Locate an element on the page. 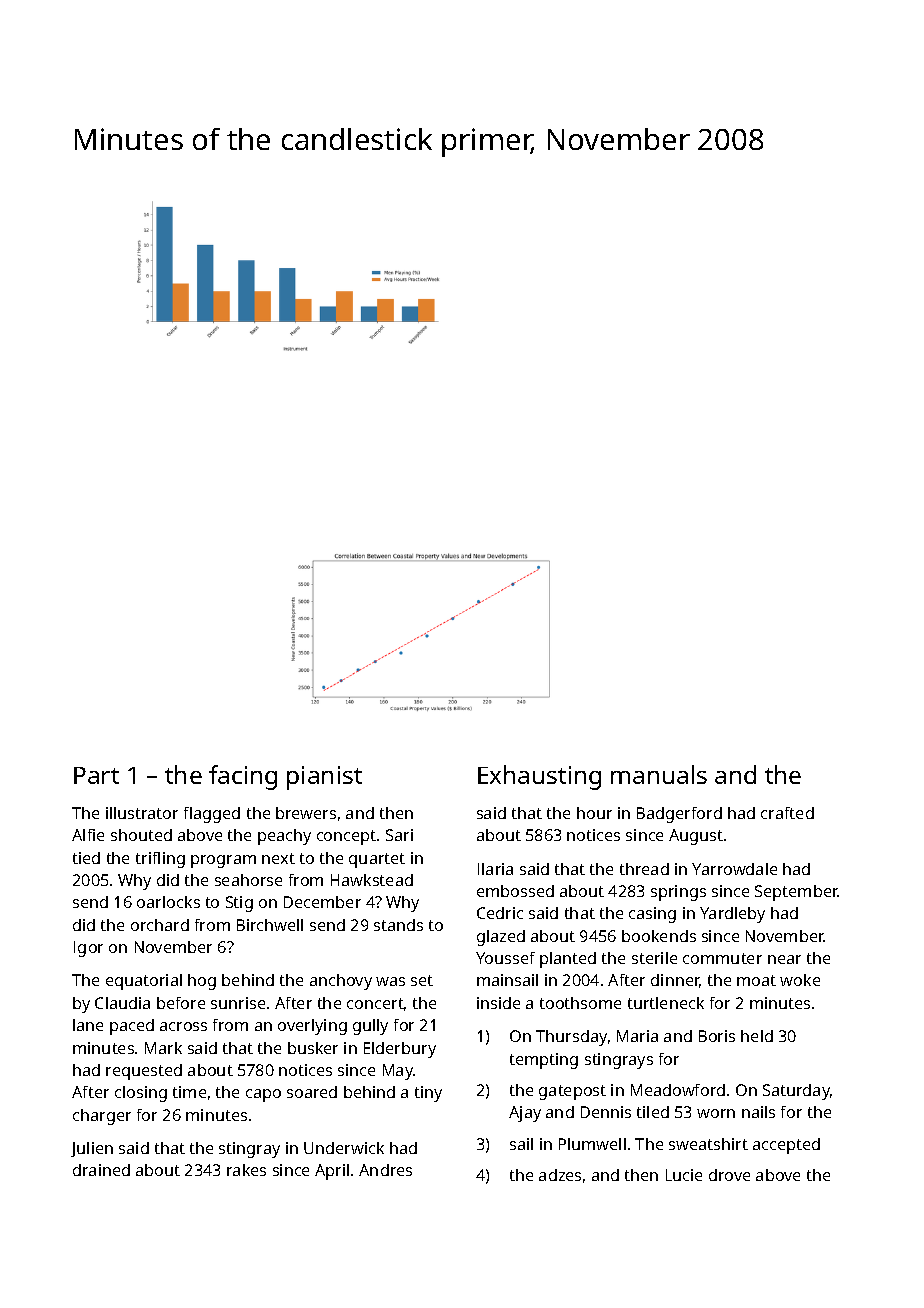 This image has height=1308, width=924. inside is located at coordinates (498, 1003).
